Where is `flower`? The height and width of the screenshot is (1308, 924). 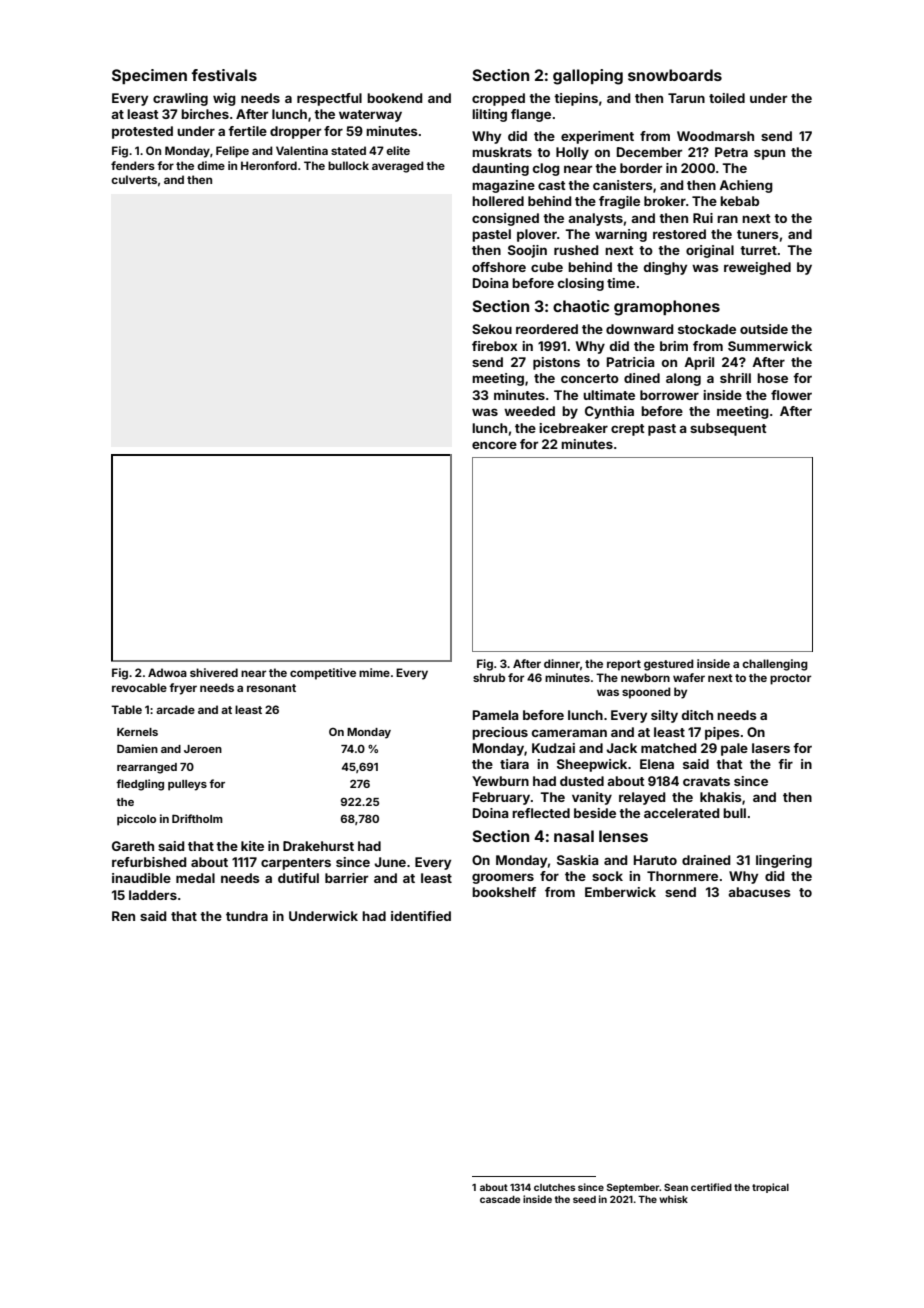
flower is located at coordinates (791, 395).
